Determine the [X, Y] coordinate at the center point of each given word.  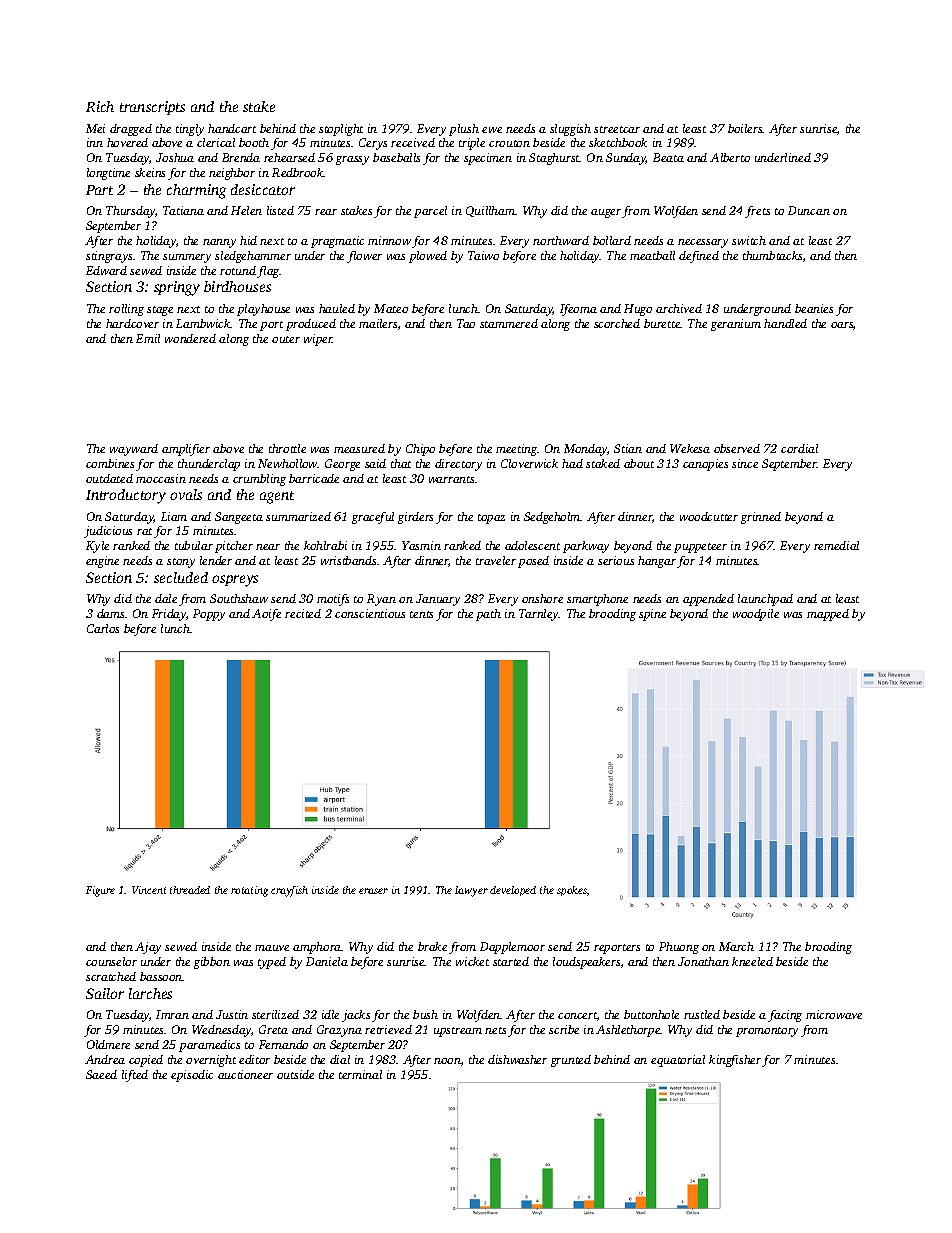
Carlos [103, 628]
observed [737, 448]
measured [359, 448]
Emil [148, 338]
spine [652, 615]
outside [295, 1074]
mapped [828, 615]
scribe [564, 1029]
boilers [745, 128]
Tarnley [539, 615]
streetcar [617, 129]
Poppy [209, 615]
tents [421, 614]
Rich [100, 106]
